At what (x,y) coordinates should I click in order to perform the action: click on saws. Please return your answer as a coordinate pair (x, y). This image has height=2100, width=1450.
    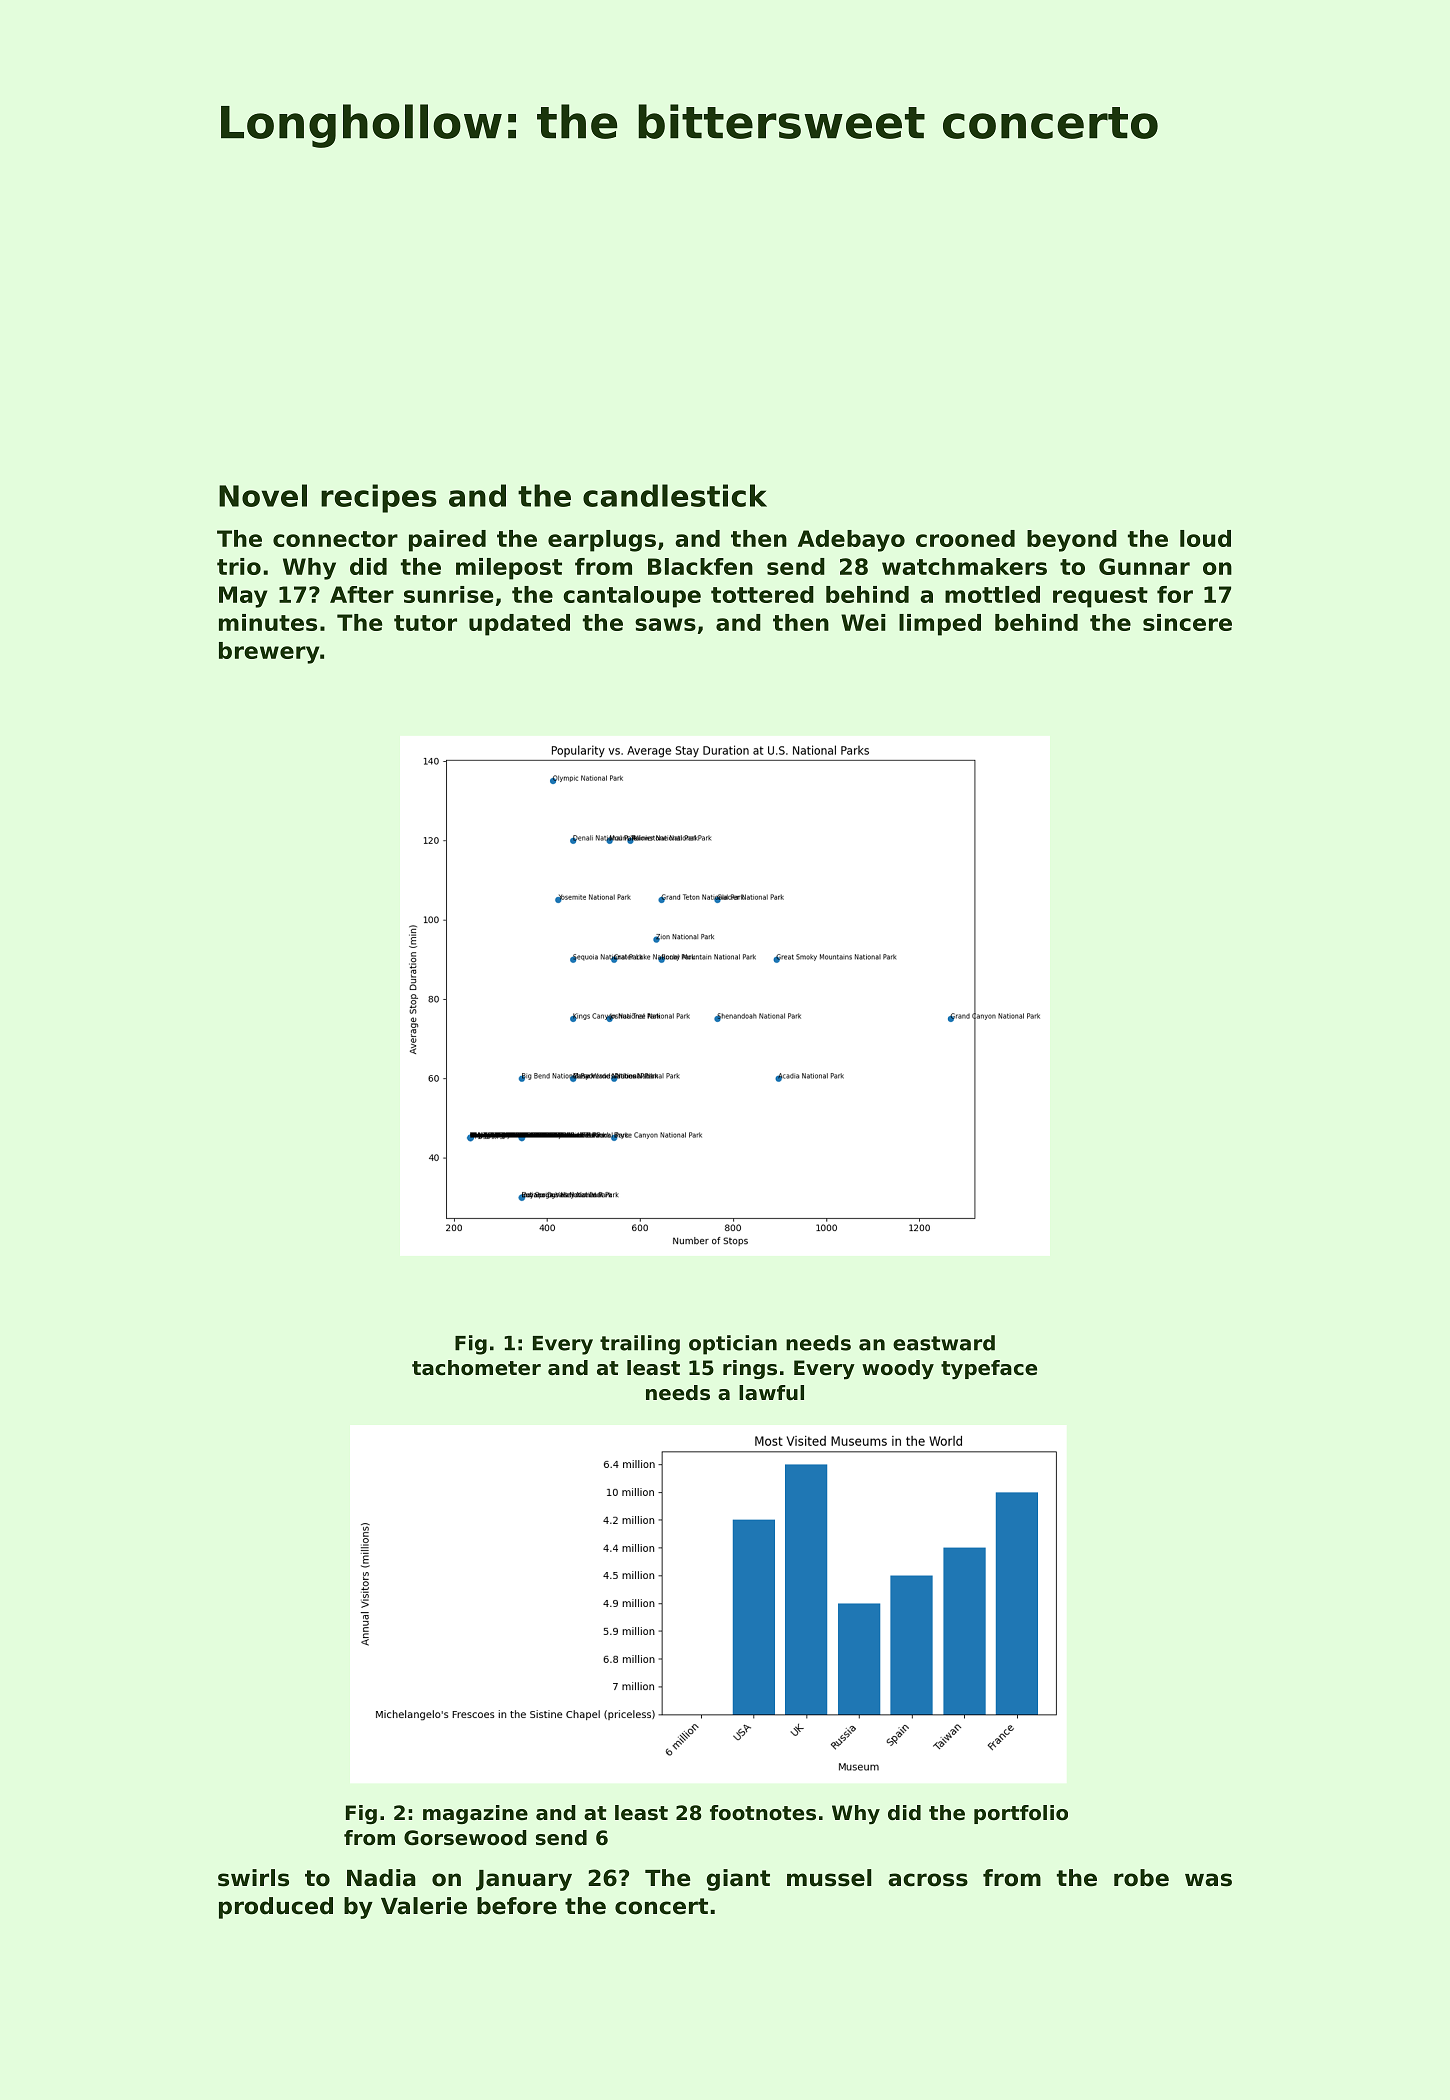
    Looking at the image, I should click on (665, 624).
